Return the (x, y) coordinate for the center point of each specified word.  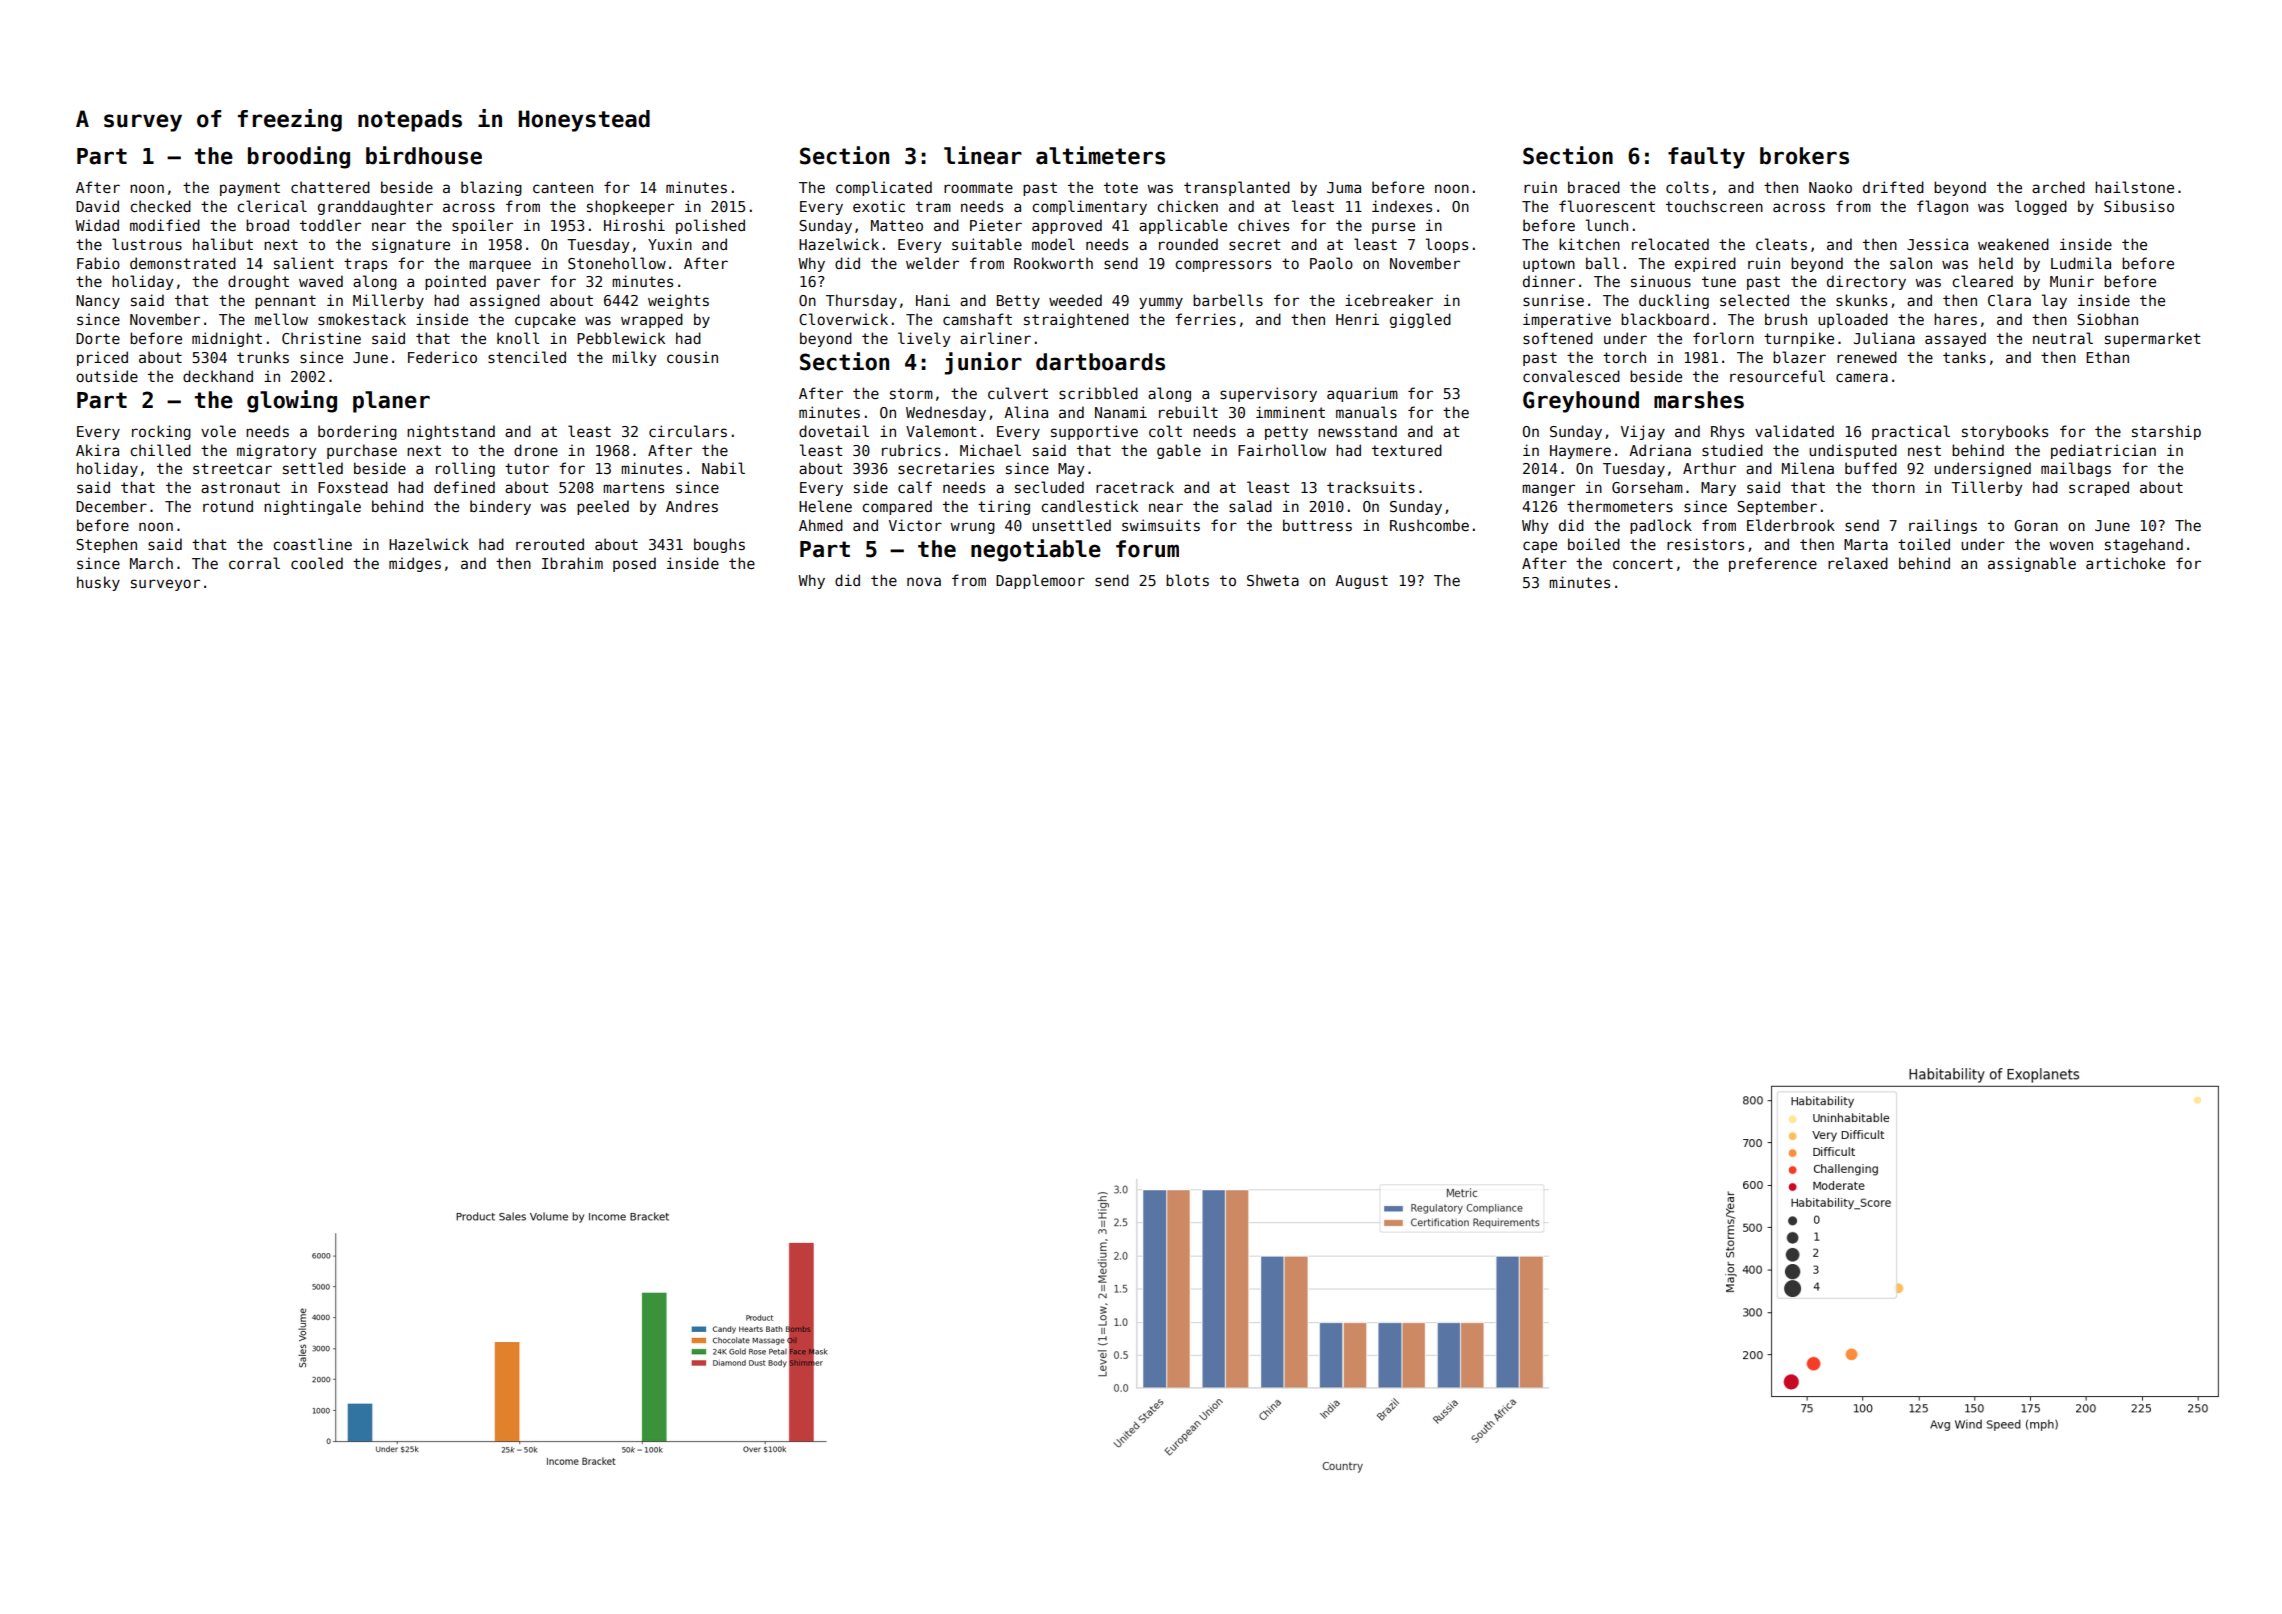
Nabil (723, 468)
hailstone (2134, 187)
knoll (518, 338)
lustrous (147, 244)
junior (983, 363)
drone (536, 450)
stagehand (2144, 545)
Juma (1344, 187)
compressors (1223, 266)
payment (250, 189)
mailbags (2076, 469)
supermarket (2152, 339)
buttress (1317, 525)
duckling (1674, 301)
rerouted (550, 544)
